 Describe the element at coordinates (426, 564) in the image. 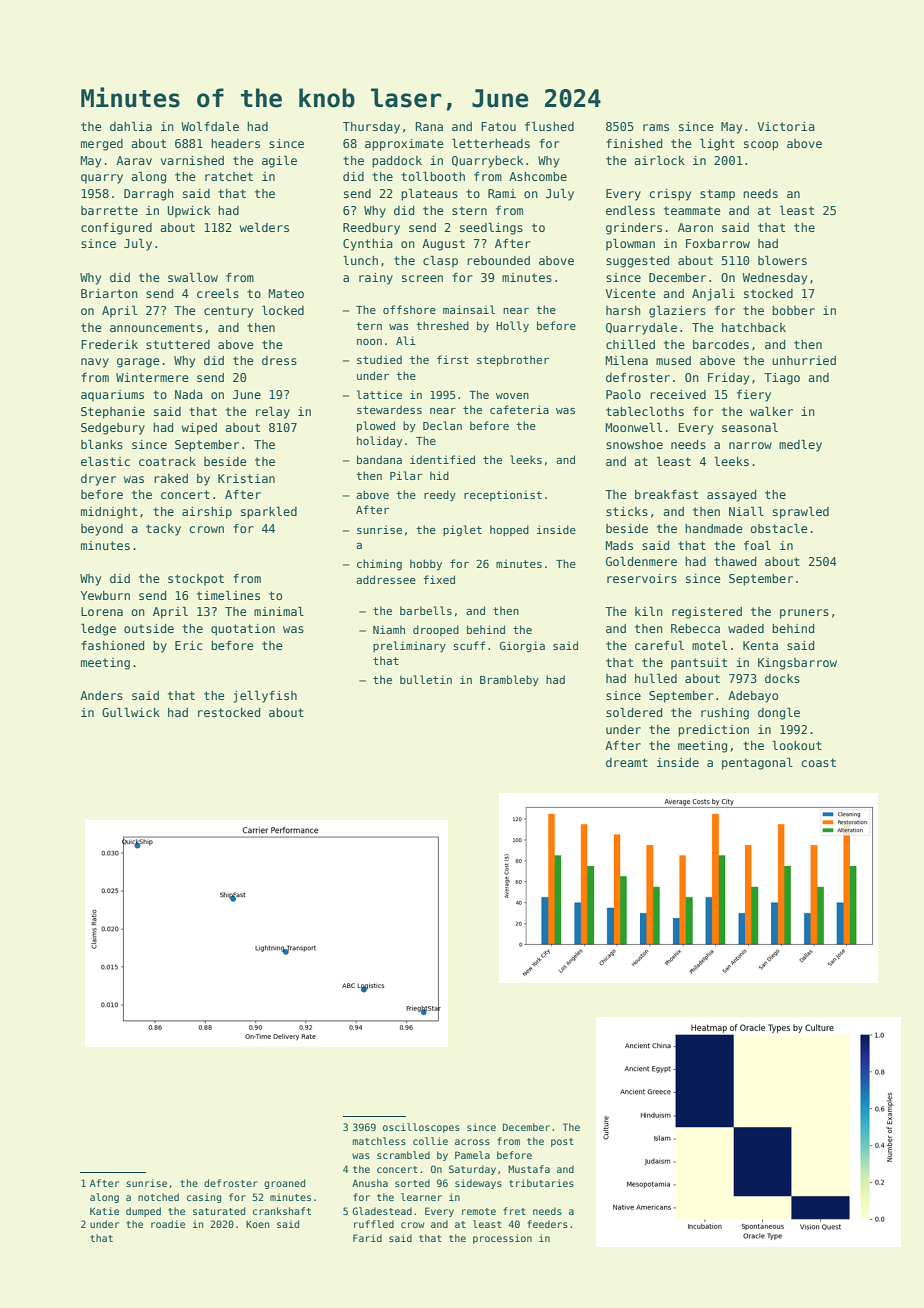

I see `hobby` at that location.
